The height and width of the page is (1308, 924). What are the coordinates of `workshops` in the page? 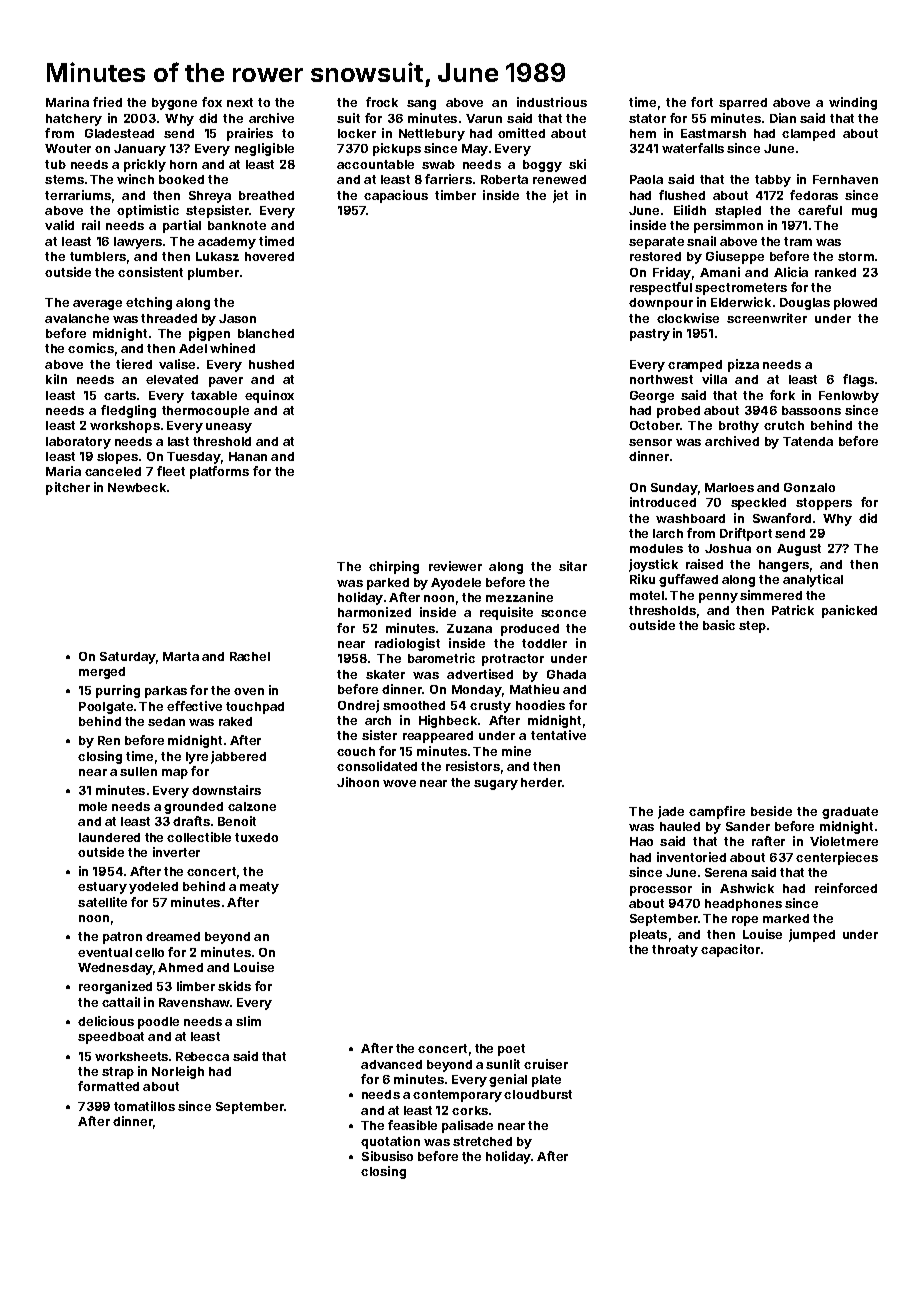 It's located at (125, 427).
